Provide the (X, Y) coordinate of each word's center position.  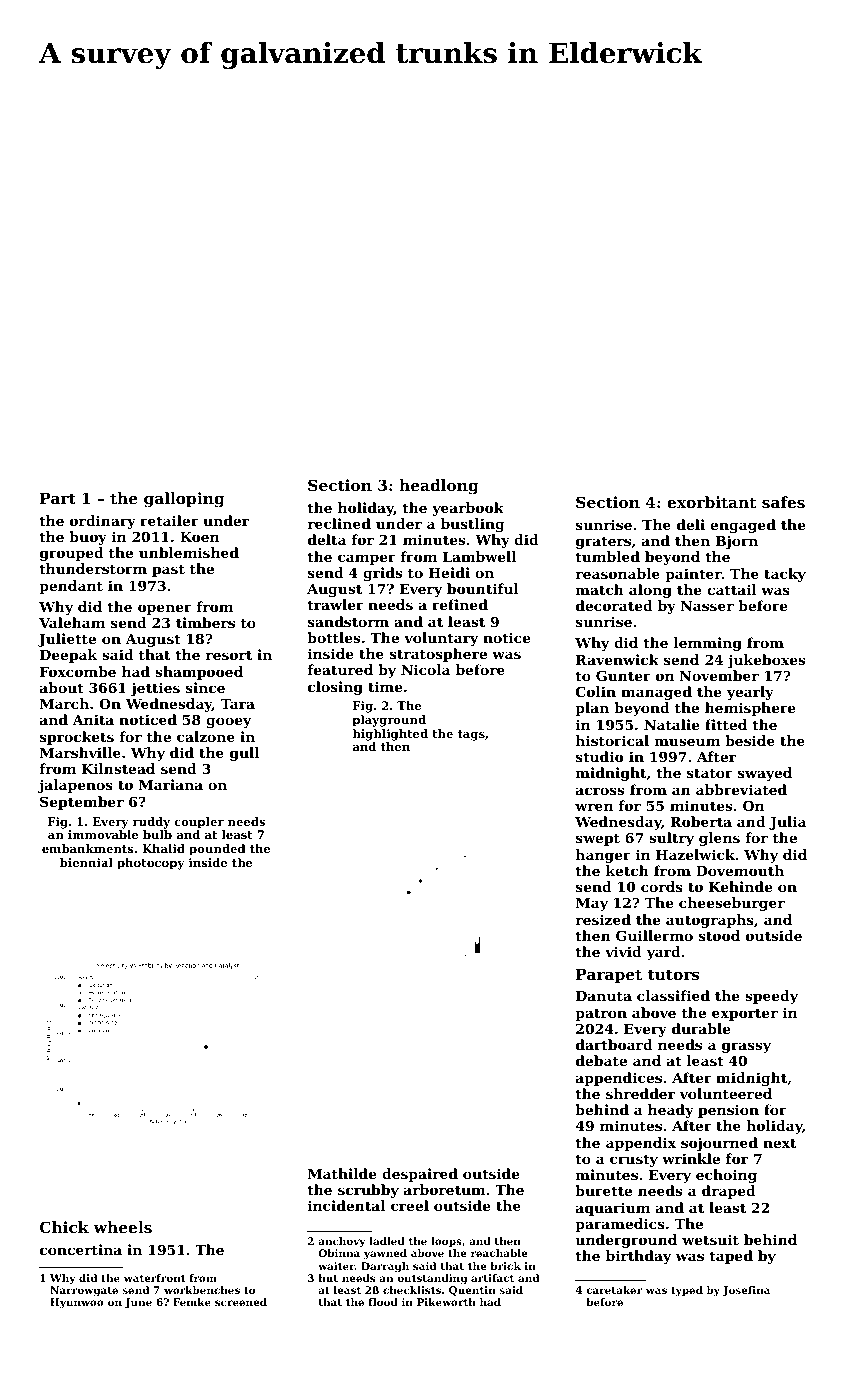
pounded (217, 850)
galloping (184, 500)
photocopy (151, 864)
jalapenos (75, 786)
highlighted (390, 735)
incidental (346, 1205)
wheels (122, 1227)
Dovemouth (740, 870)
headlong (439, 487)
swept (598, 839)
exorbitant (711, 502)
